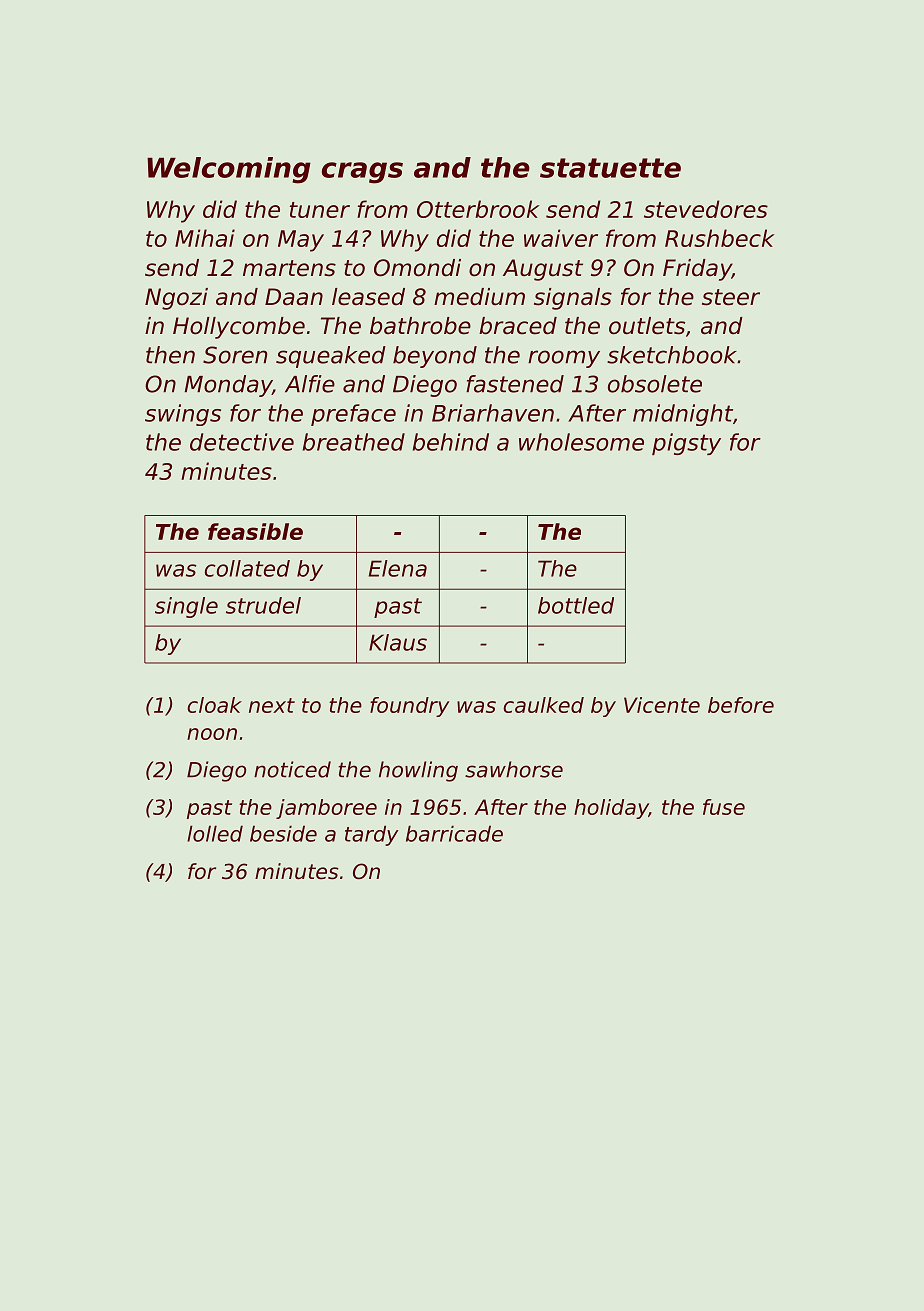  What do you see at coordinates (581, 442) in the image?
I see `wholesome` at bounding box center [581, 442].
